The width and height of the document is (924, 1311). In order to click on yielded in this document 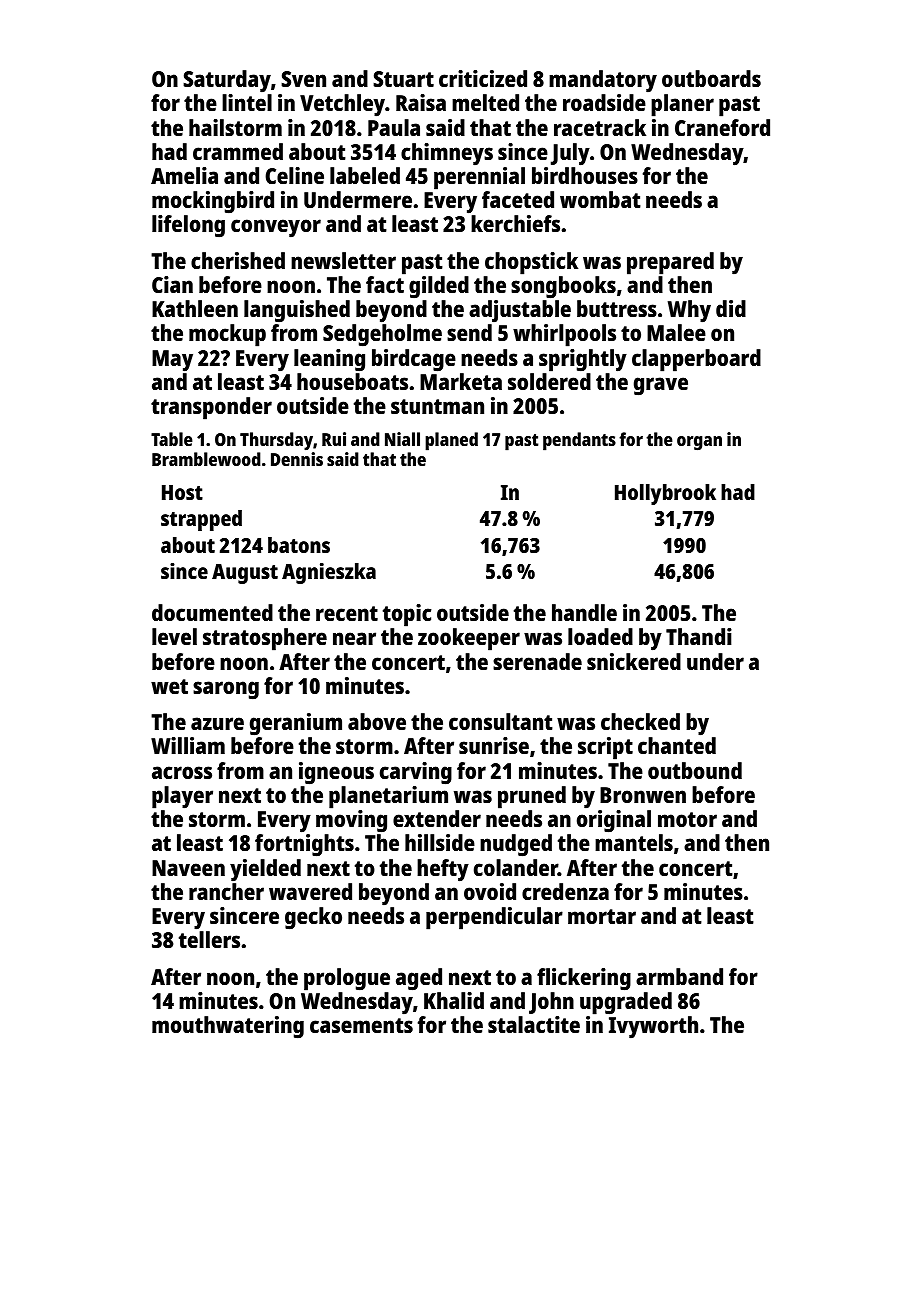, I will do `click(265, 870)`.
